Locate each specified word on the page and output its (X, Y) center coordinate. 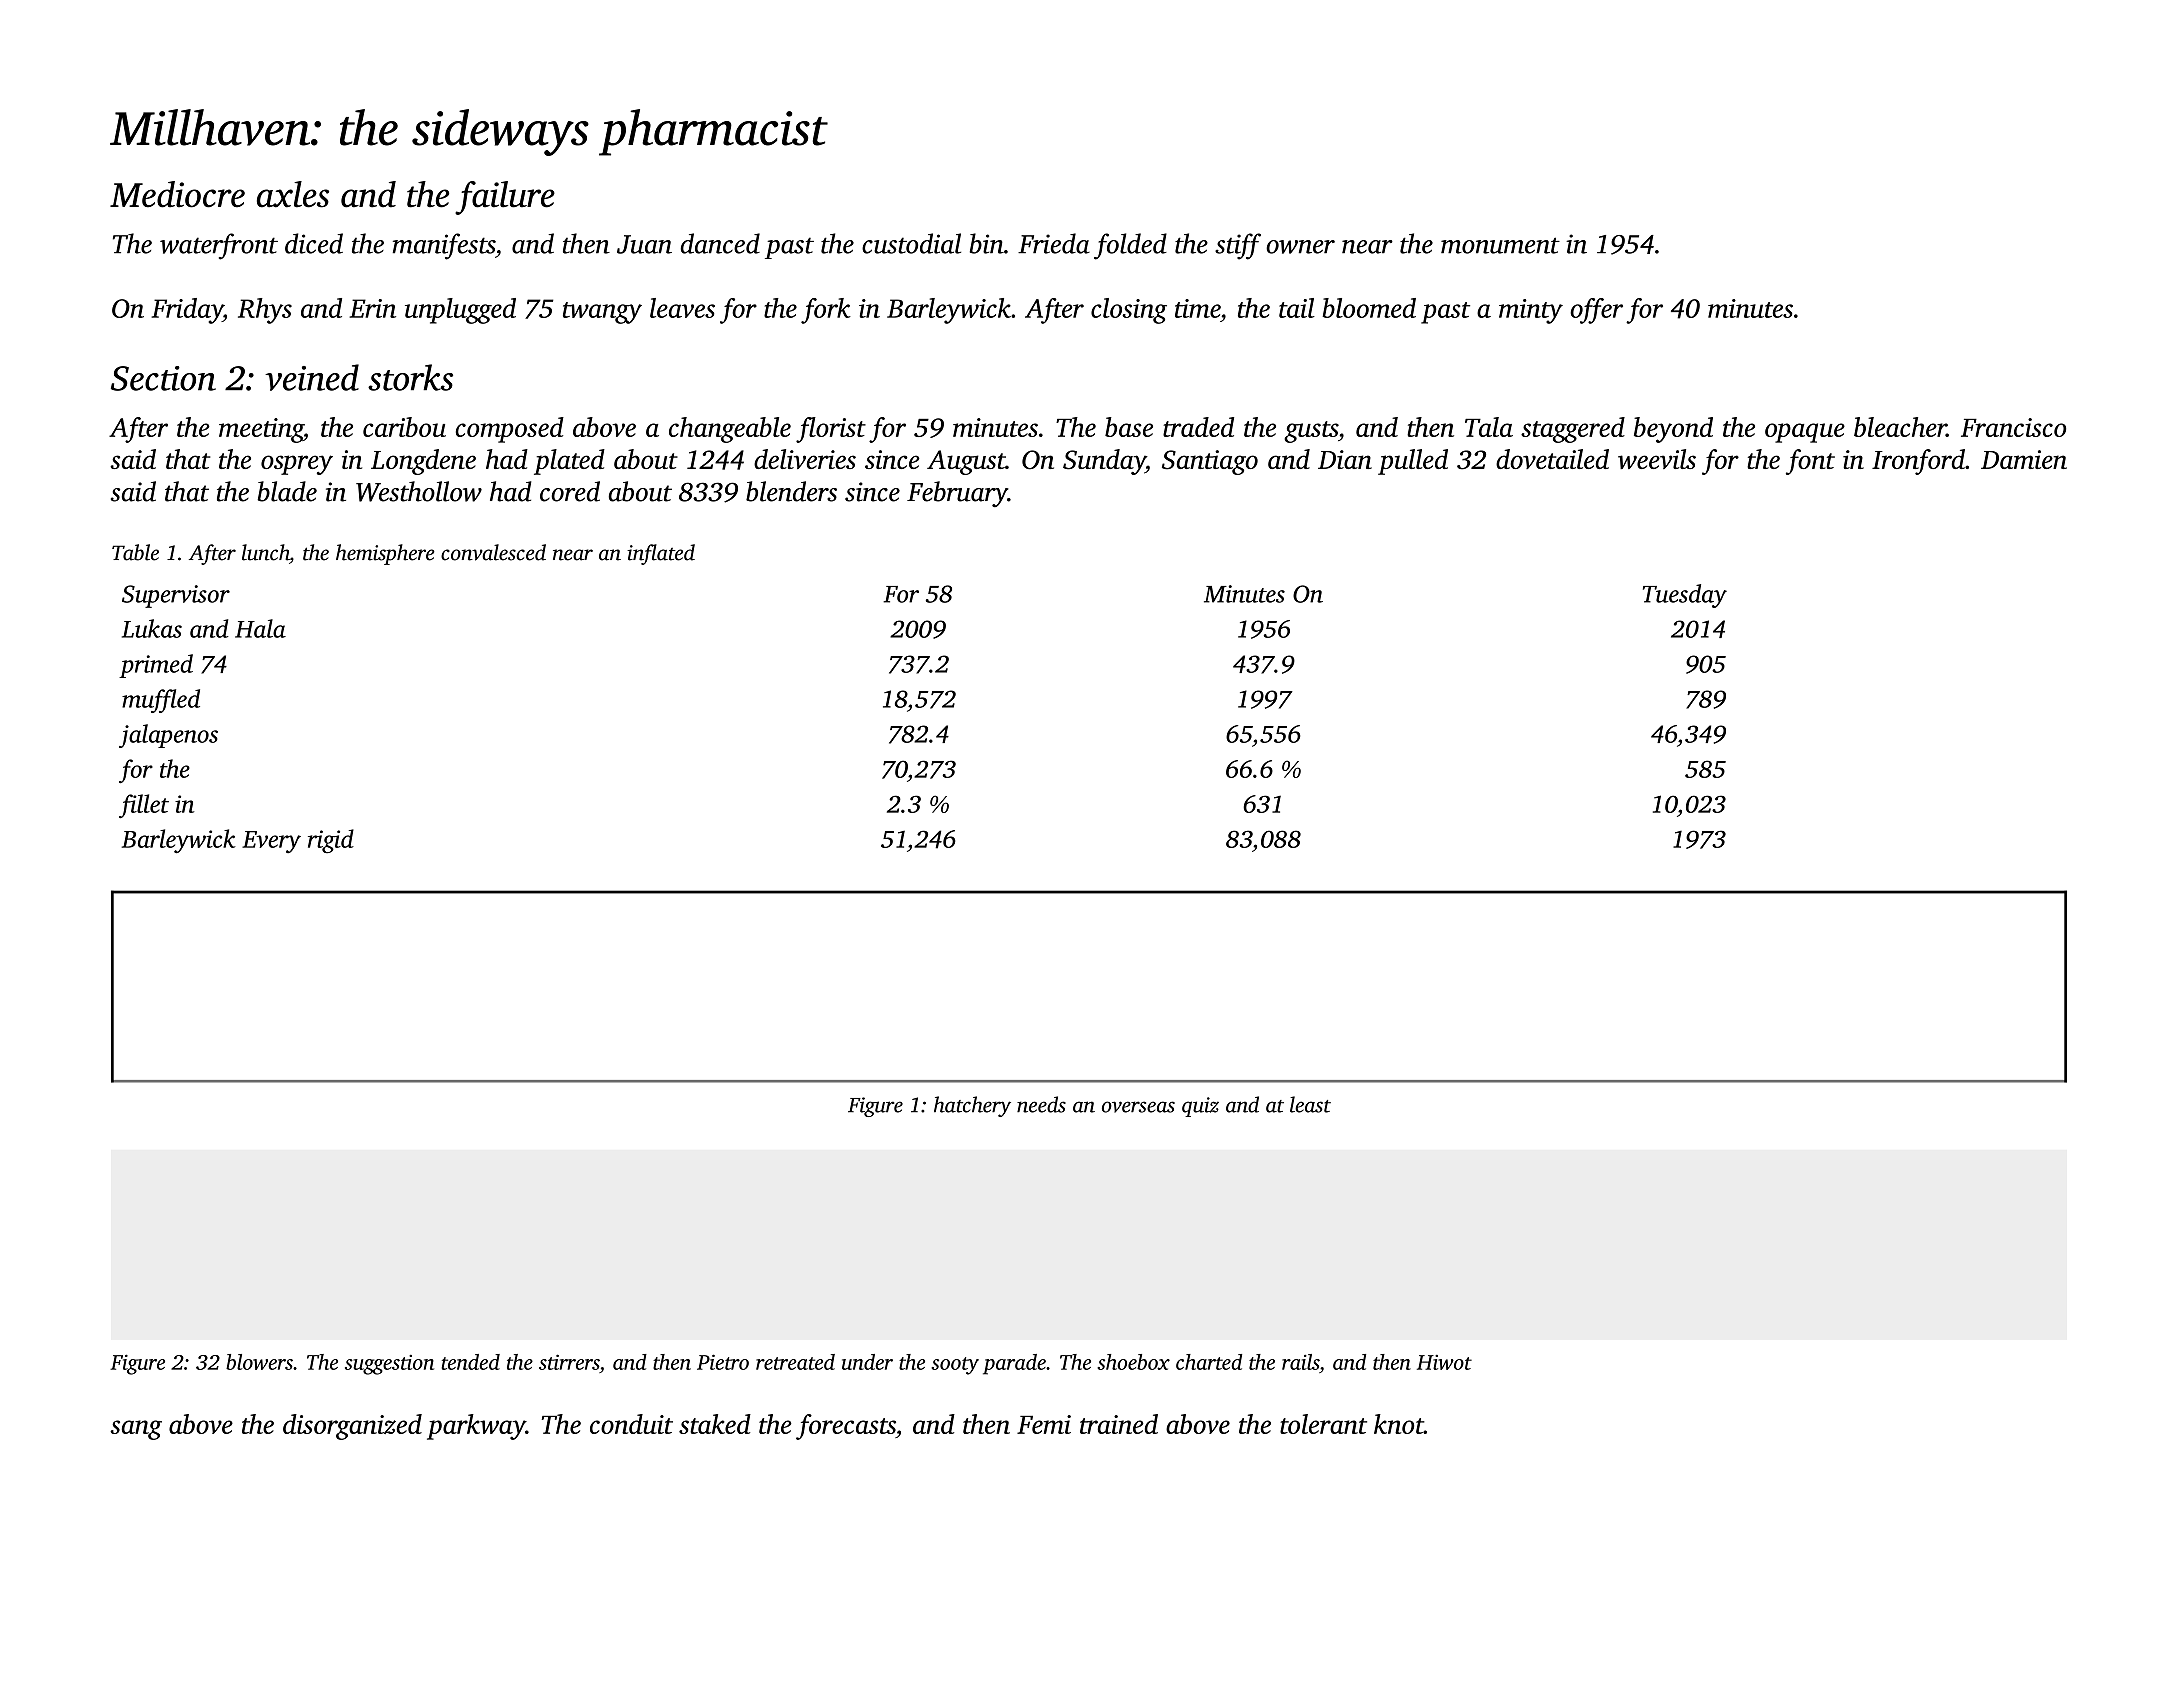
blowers (259, 1362)
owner (1300, 247)
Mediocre (177, 194)
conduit (631, 1424)
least (1310, 1104)
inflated (661, 554)
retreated (795, 1362)
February (957, 494)
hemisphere (385, 554)
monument (1500, 245)
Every (271, 842)
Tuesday (1685, 596)
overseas (1138, 1107)
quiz (1200, 1107)
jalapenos (168, 736)
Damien (2024, 459)
